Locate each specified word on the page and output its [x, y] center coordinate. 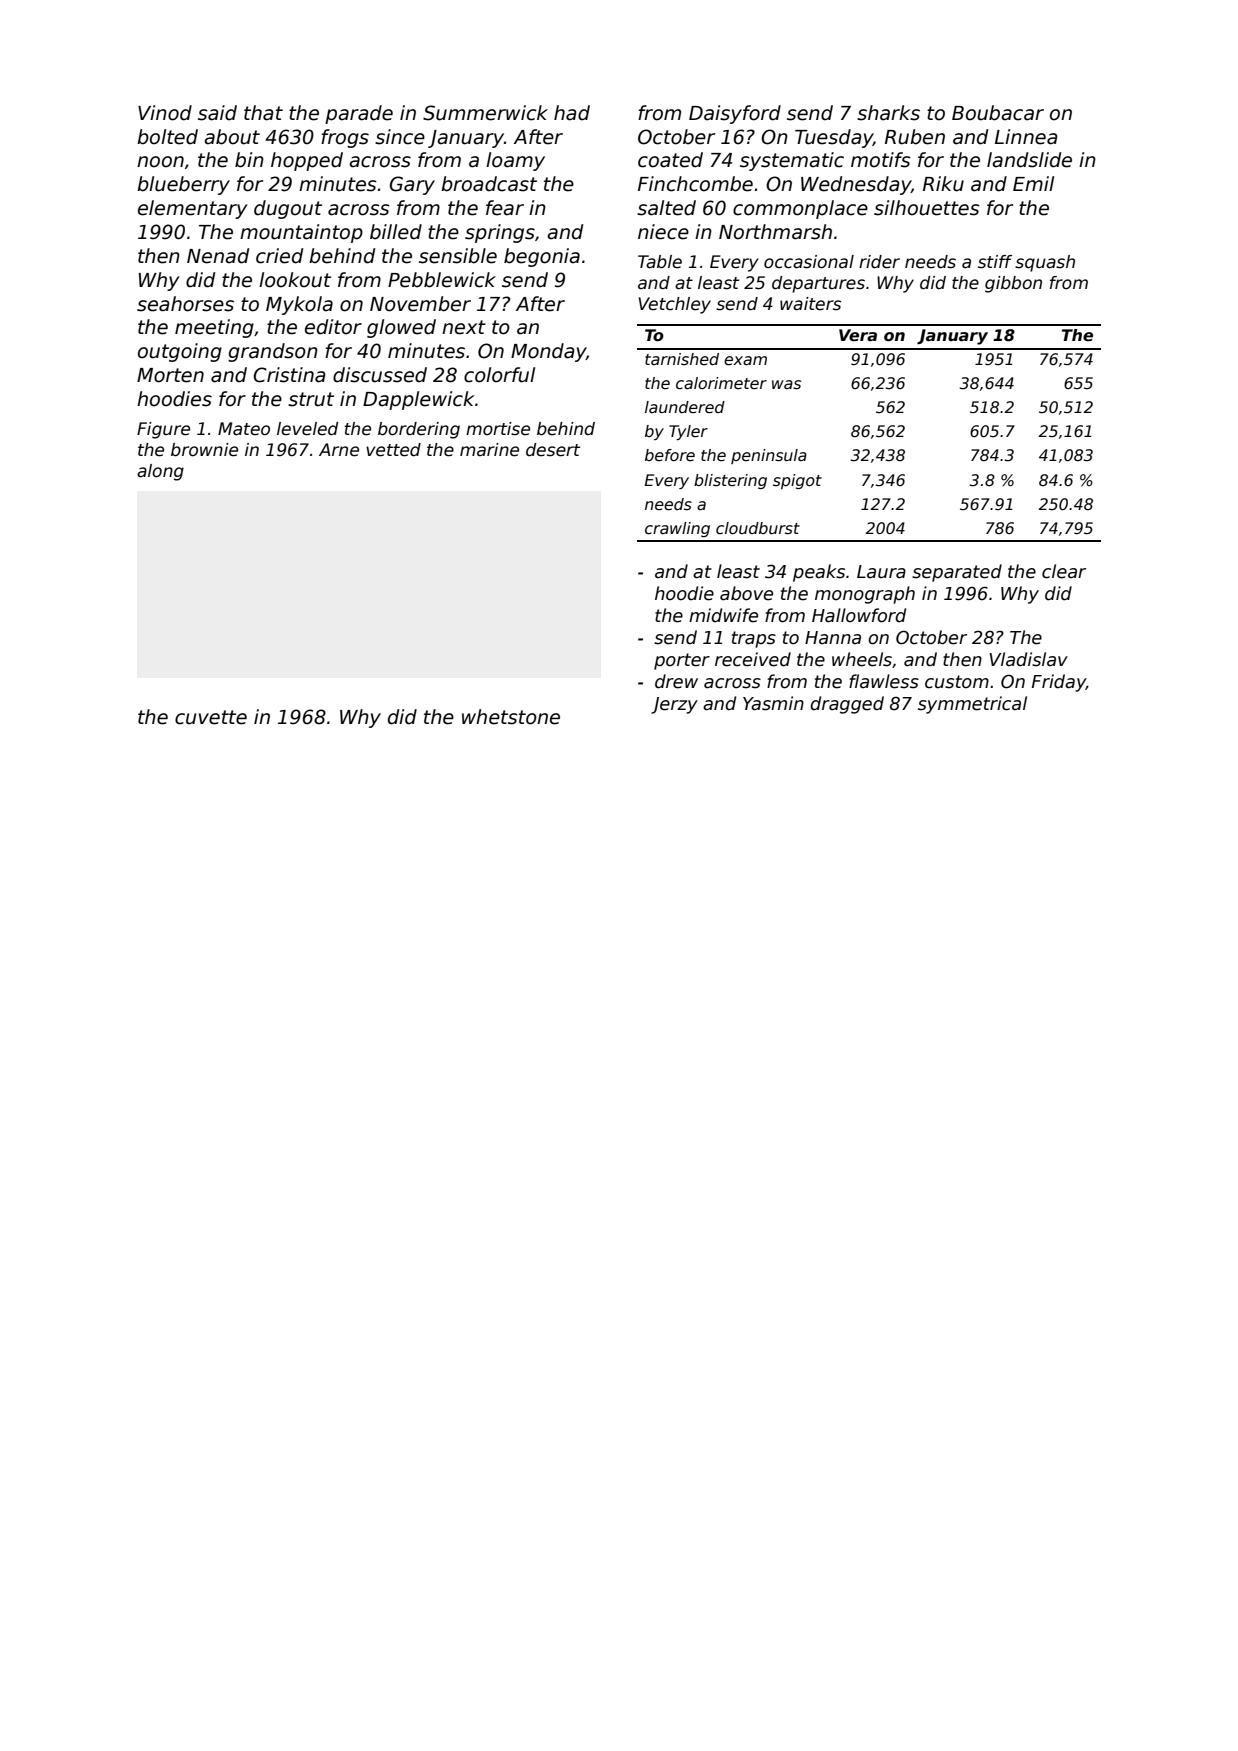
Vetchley [675, 305]
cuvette [211, 717]
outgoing [180, 352]
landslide [1029, 160]
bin [249, 160]
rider [879, 262]
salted [666, 208]
